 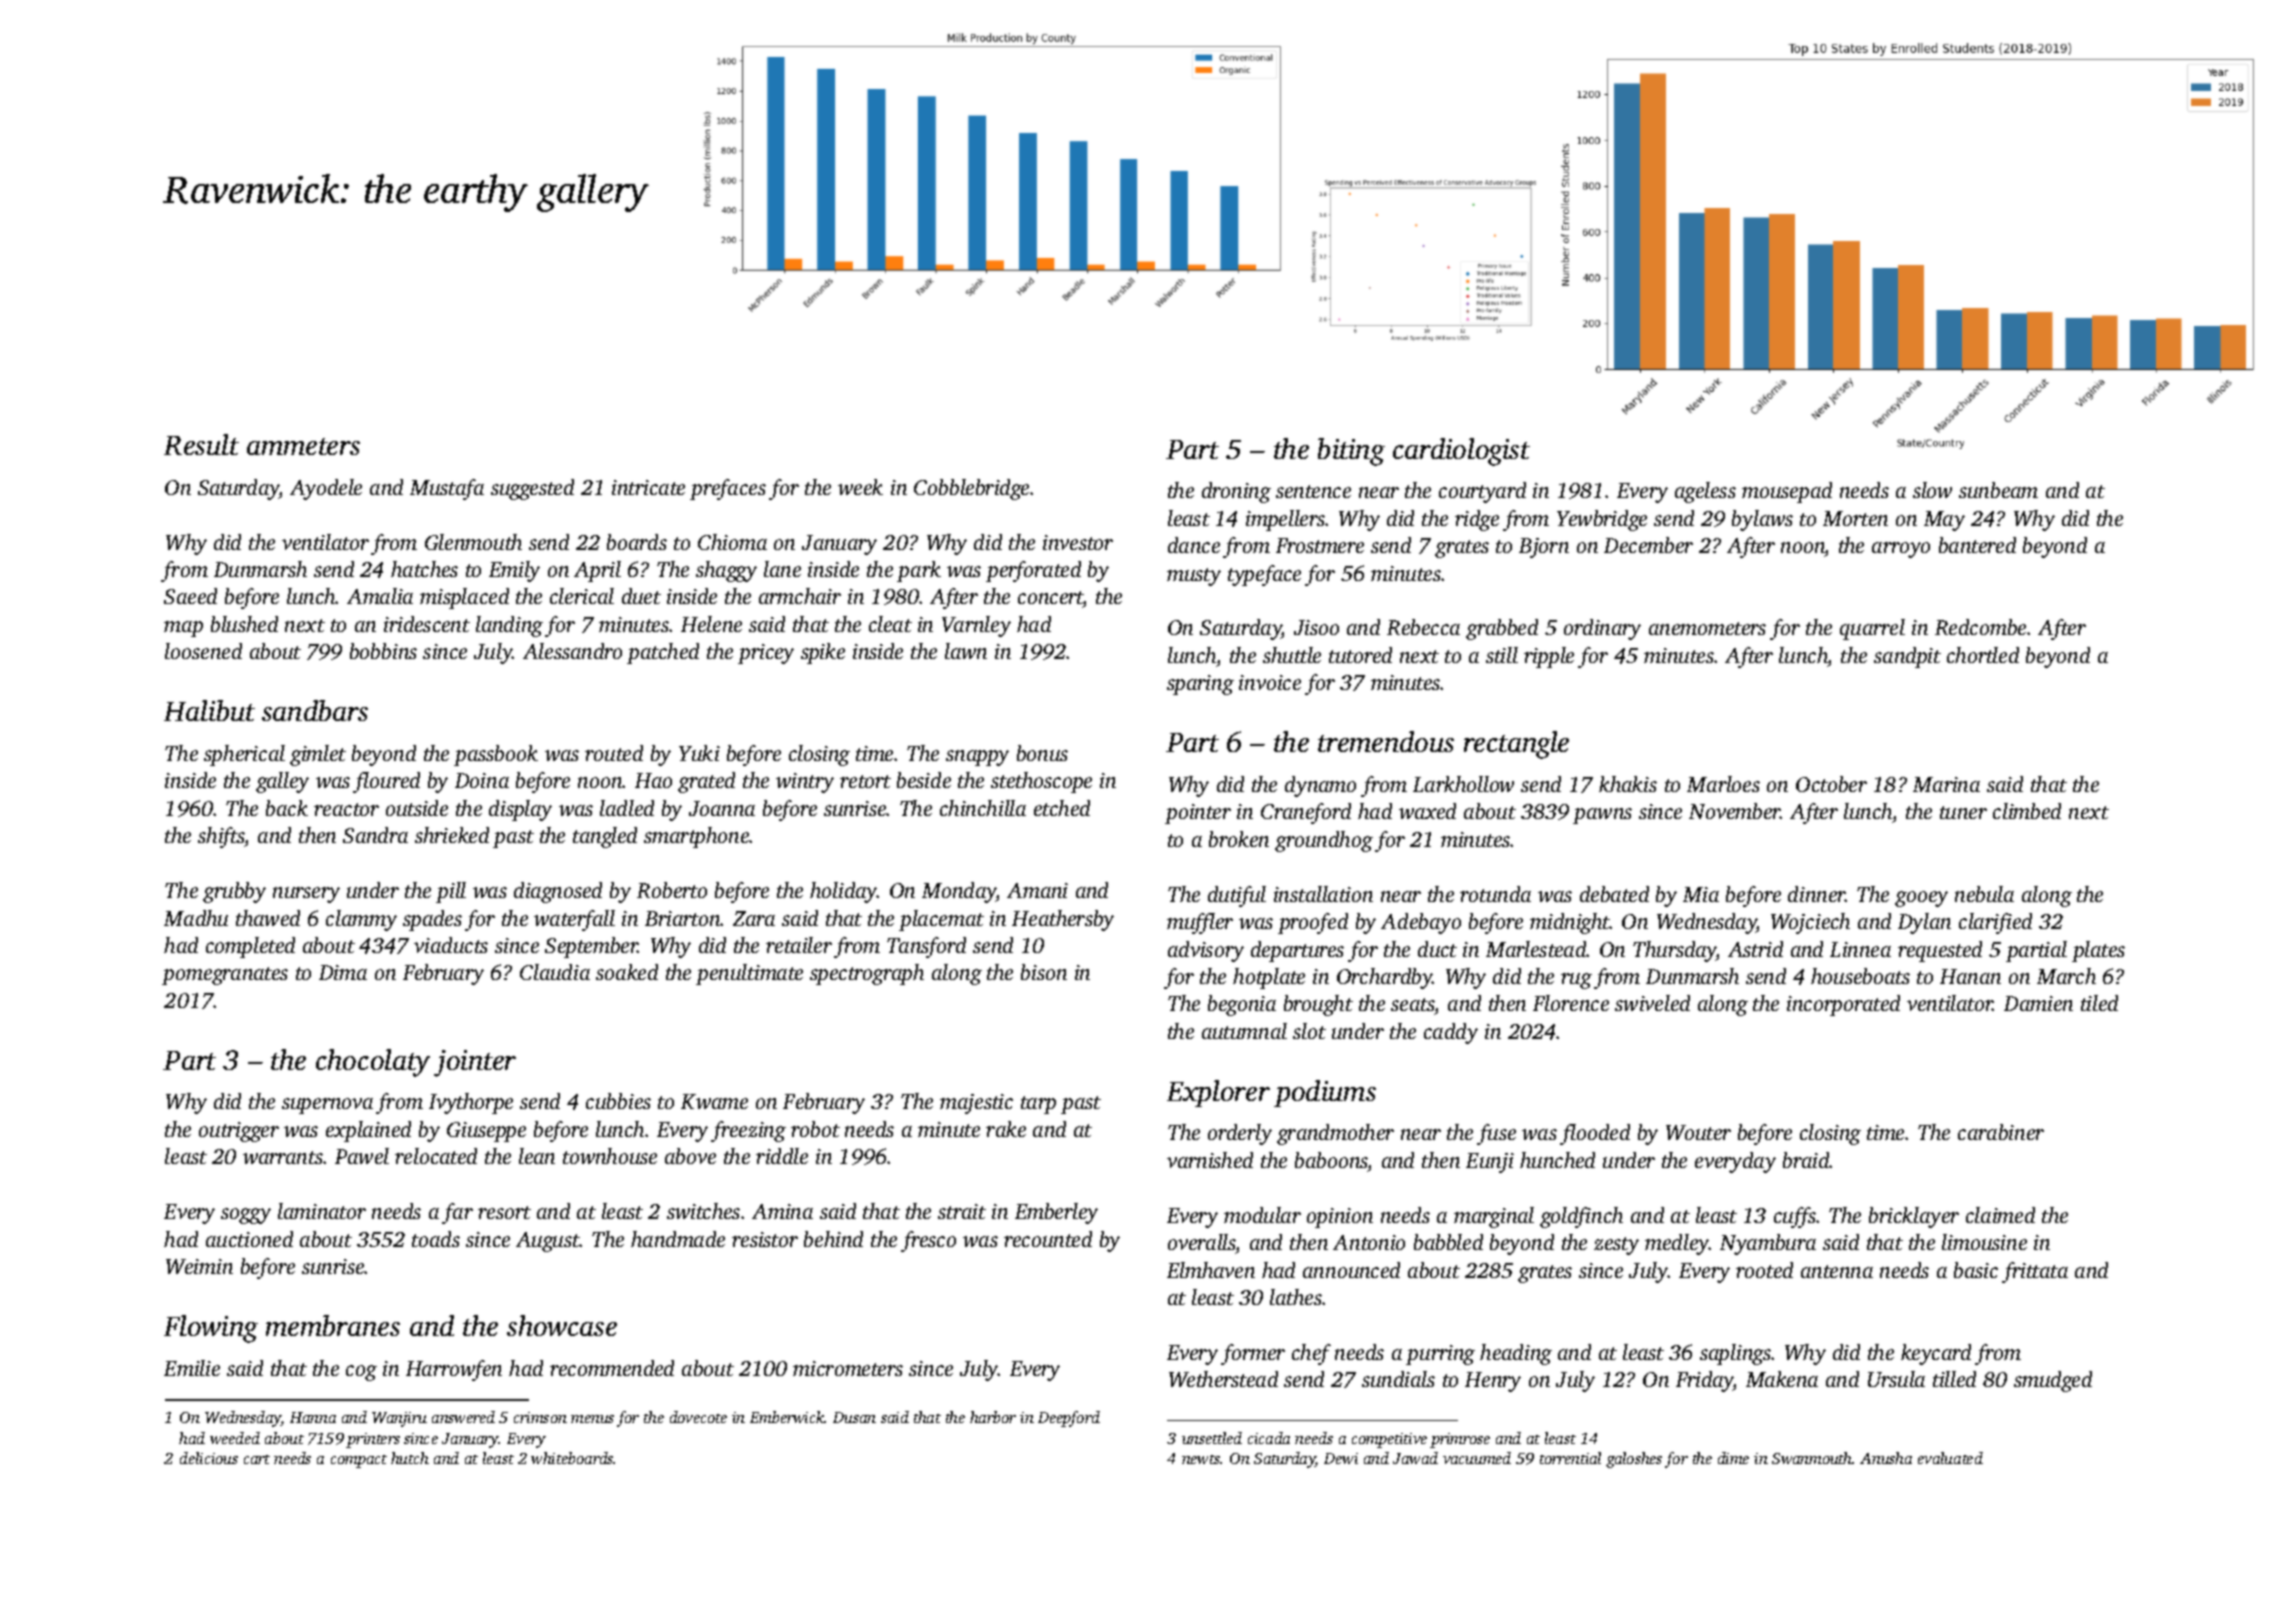 I want to click on Sandra, so click(x=375, y=835).
